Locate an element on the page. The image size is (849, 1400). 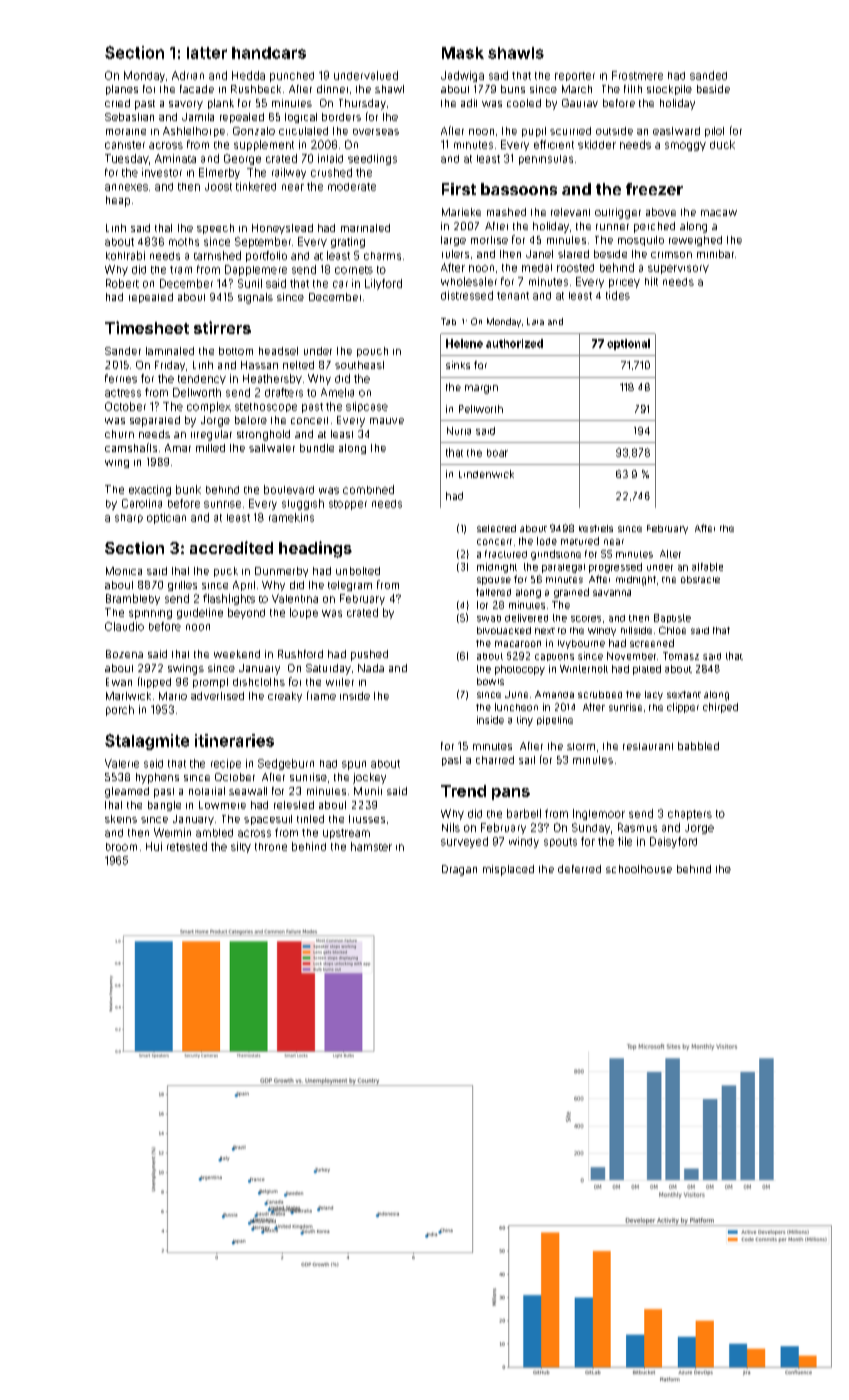
schoolhouse is located at coordinates (639, 869).
